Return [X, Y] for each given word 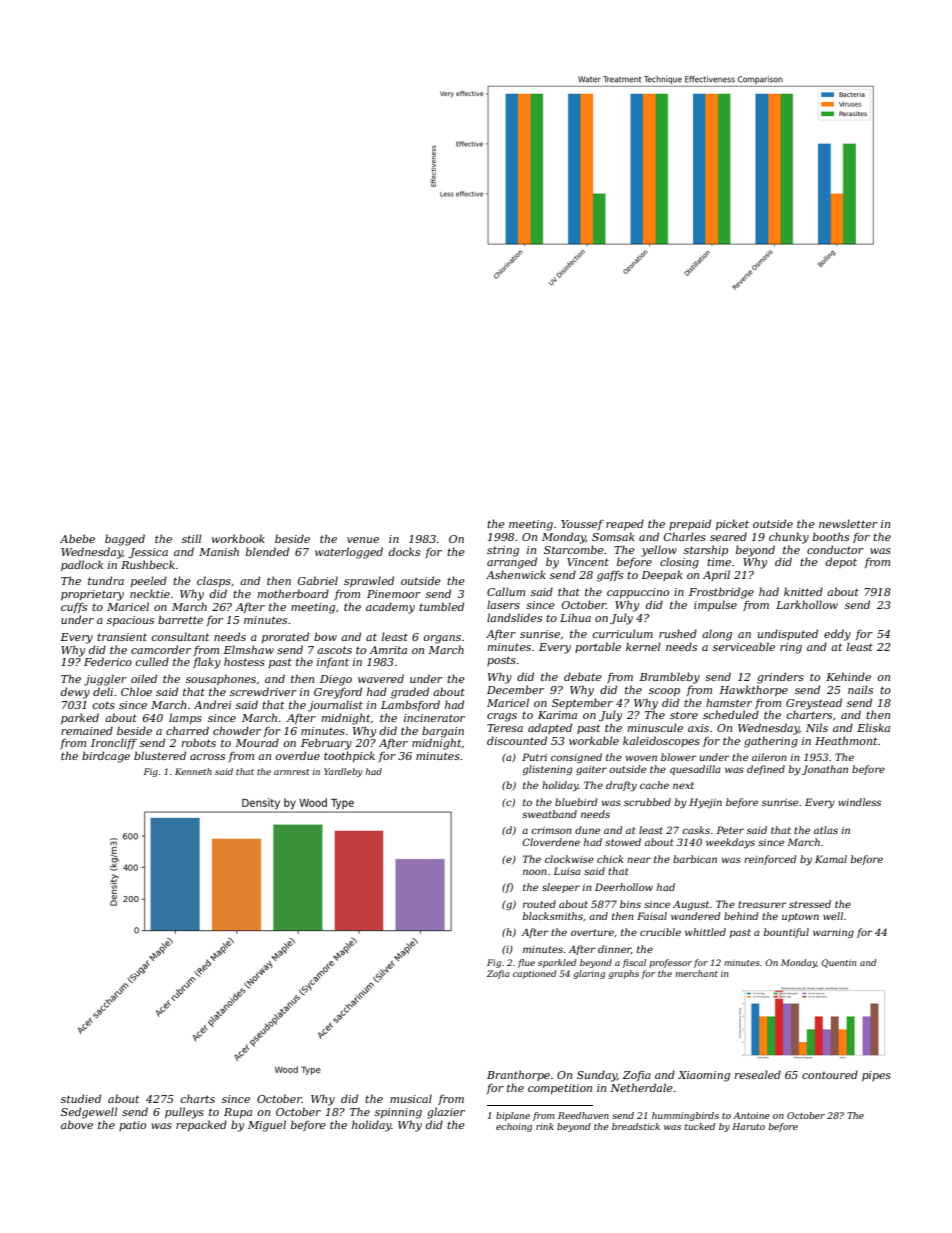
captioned [534, 974]
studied [81, 1098]
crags [502, 717]
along [717, 635]
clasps [214, 581]
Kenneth [193, 771]
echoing [514, 1127]
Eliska [873, 727]
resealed [758, 1074]
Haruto [748, 1126]
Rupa [238, 1113]
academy [390, 608]
